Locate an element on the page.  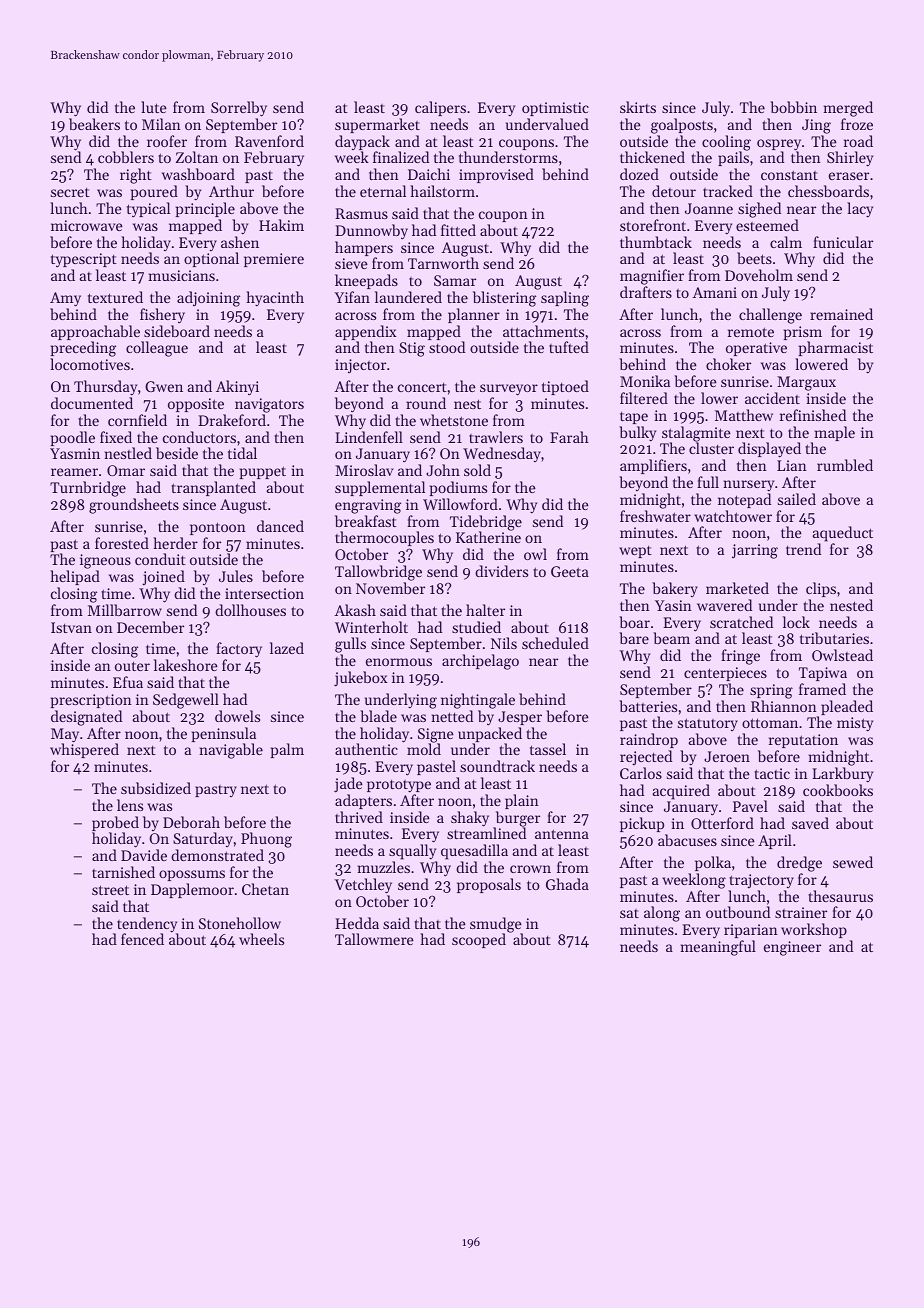
navigators is located at coordinates (269, 405).
